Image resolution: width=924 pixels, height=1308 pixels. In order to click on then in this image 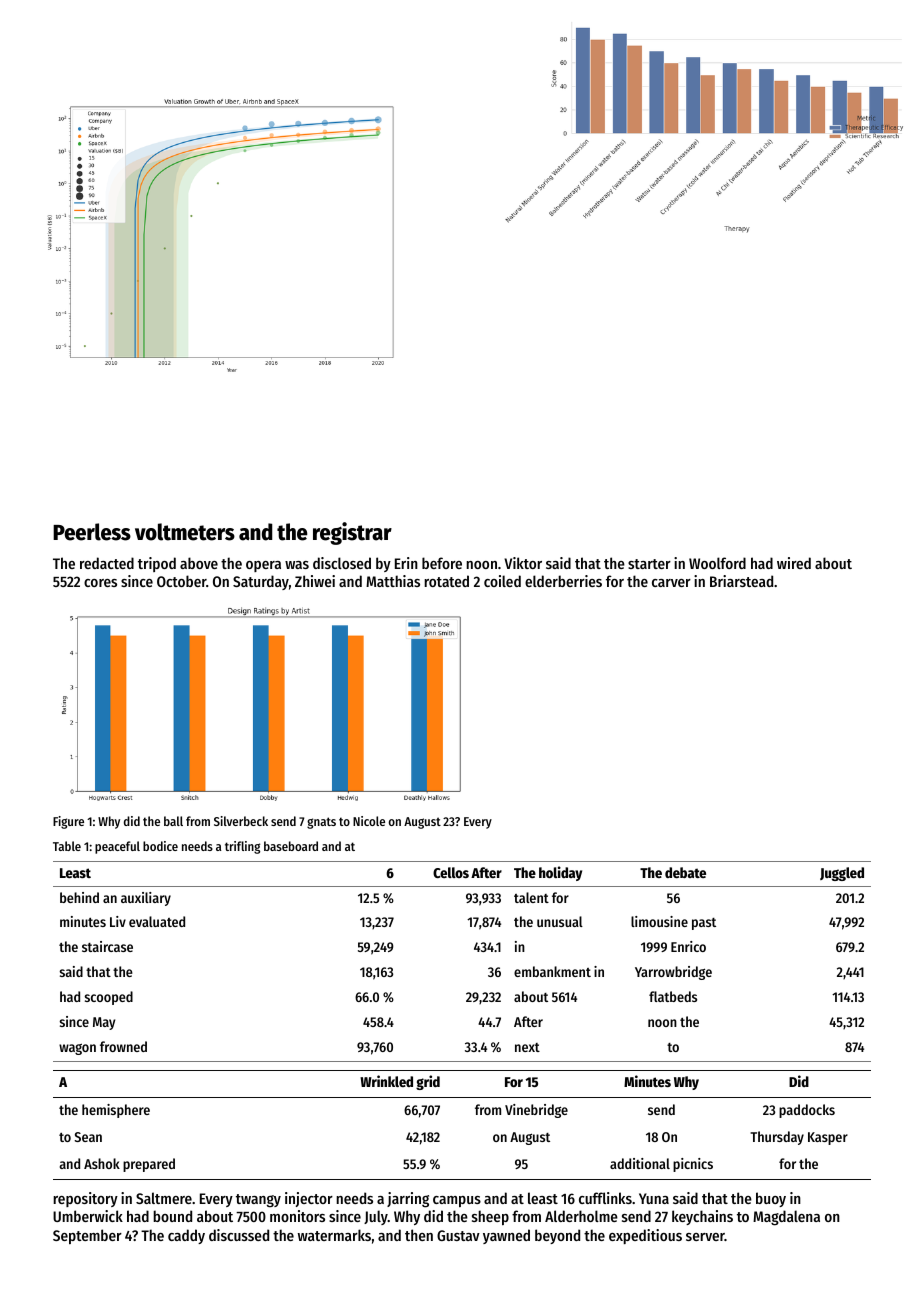, I will do `click(419, 1235)`.
